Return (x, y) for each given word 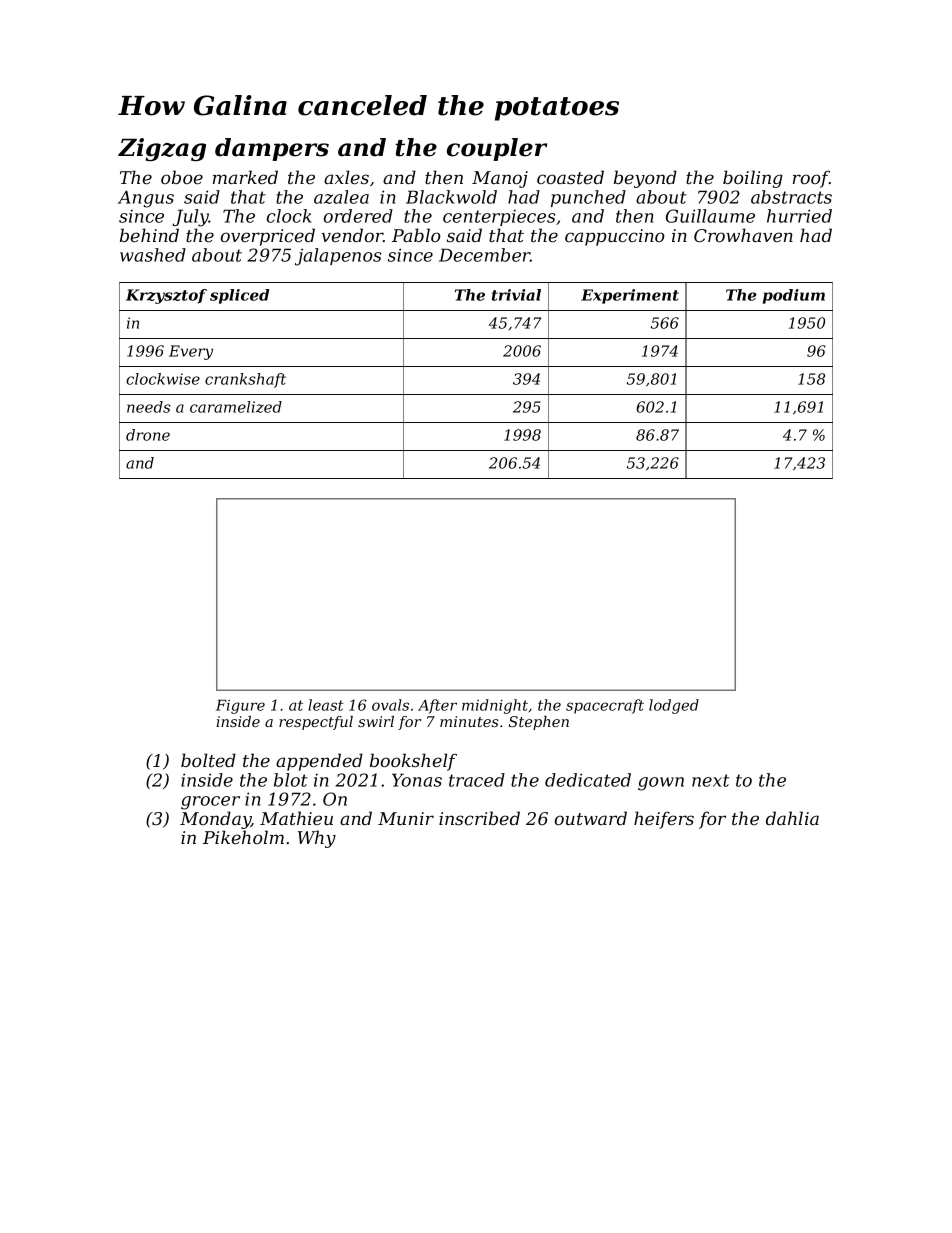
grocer (210, 803)
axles (346, 177)
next (711, 780)
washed (153, 255)
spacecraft (605, 706)
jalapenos (338, 257)
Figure (240, 707)
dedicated (588, 780)
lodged (674, 706)
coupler (497, 149)
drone (148, 435)
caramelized (236, 407)
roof (811, 179)
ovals (390, 705)
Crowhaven (743, 235)
